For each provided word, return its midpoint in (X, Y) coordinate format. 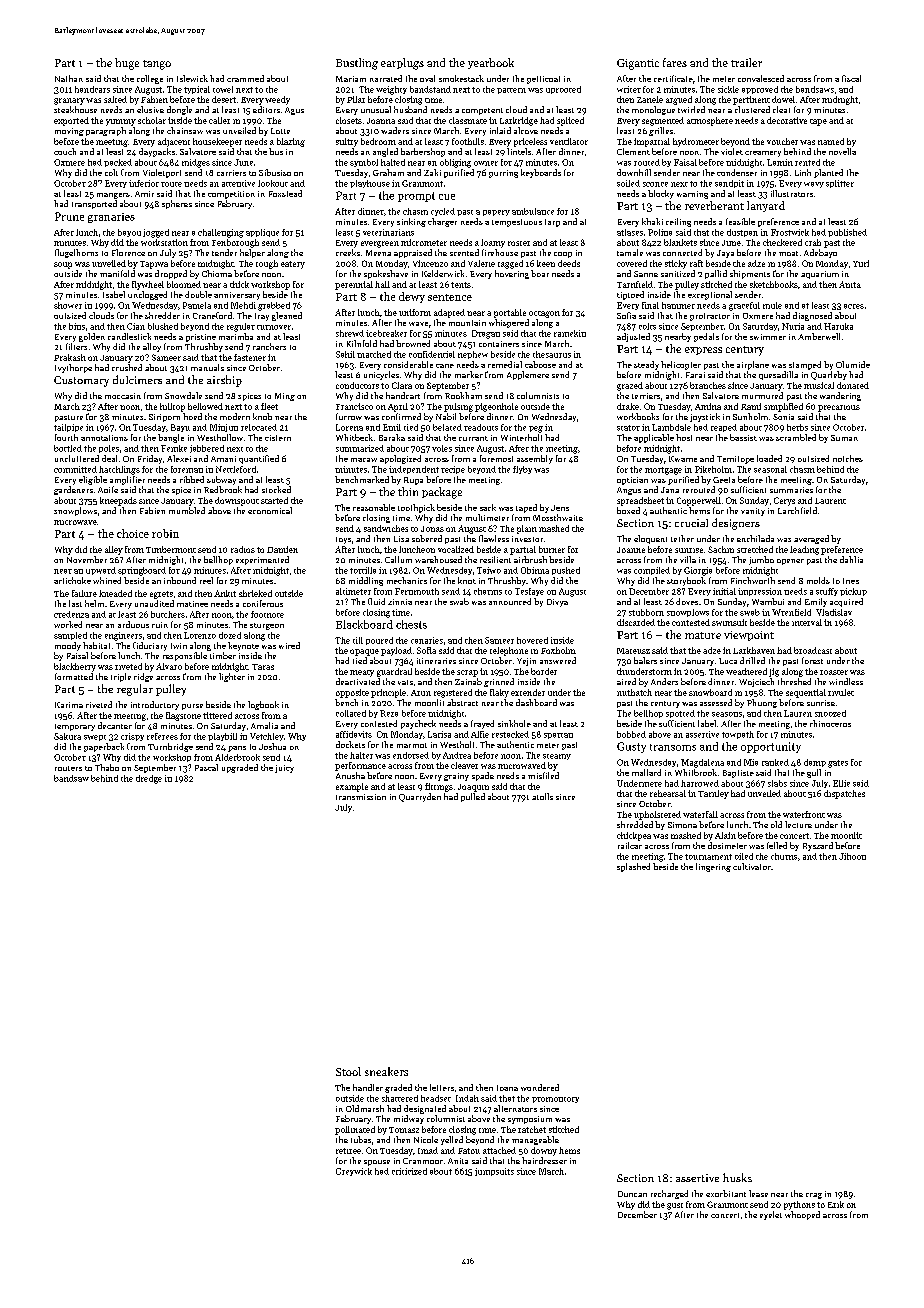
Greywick (354, 1172)
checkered (782, 242)
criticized (409, 1171)
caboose (540, 364)
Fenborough (235, 243)
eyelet (771, 1215)
